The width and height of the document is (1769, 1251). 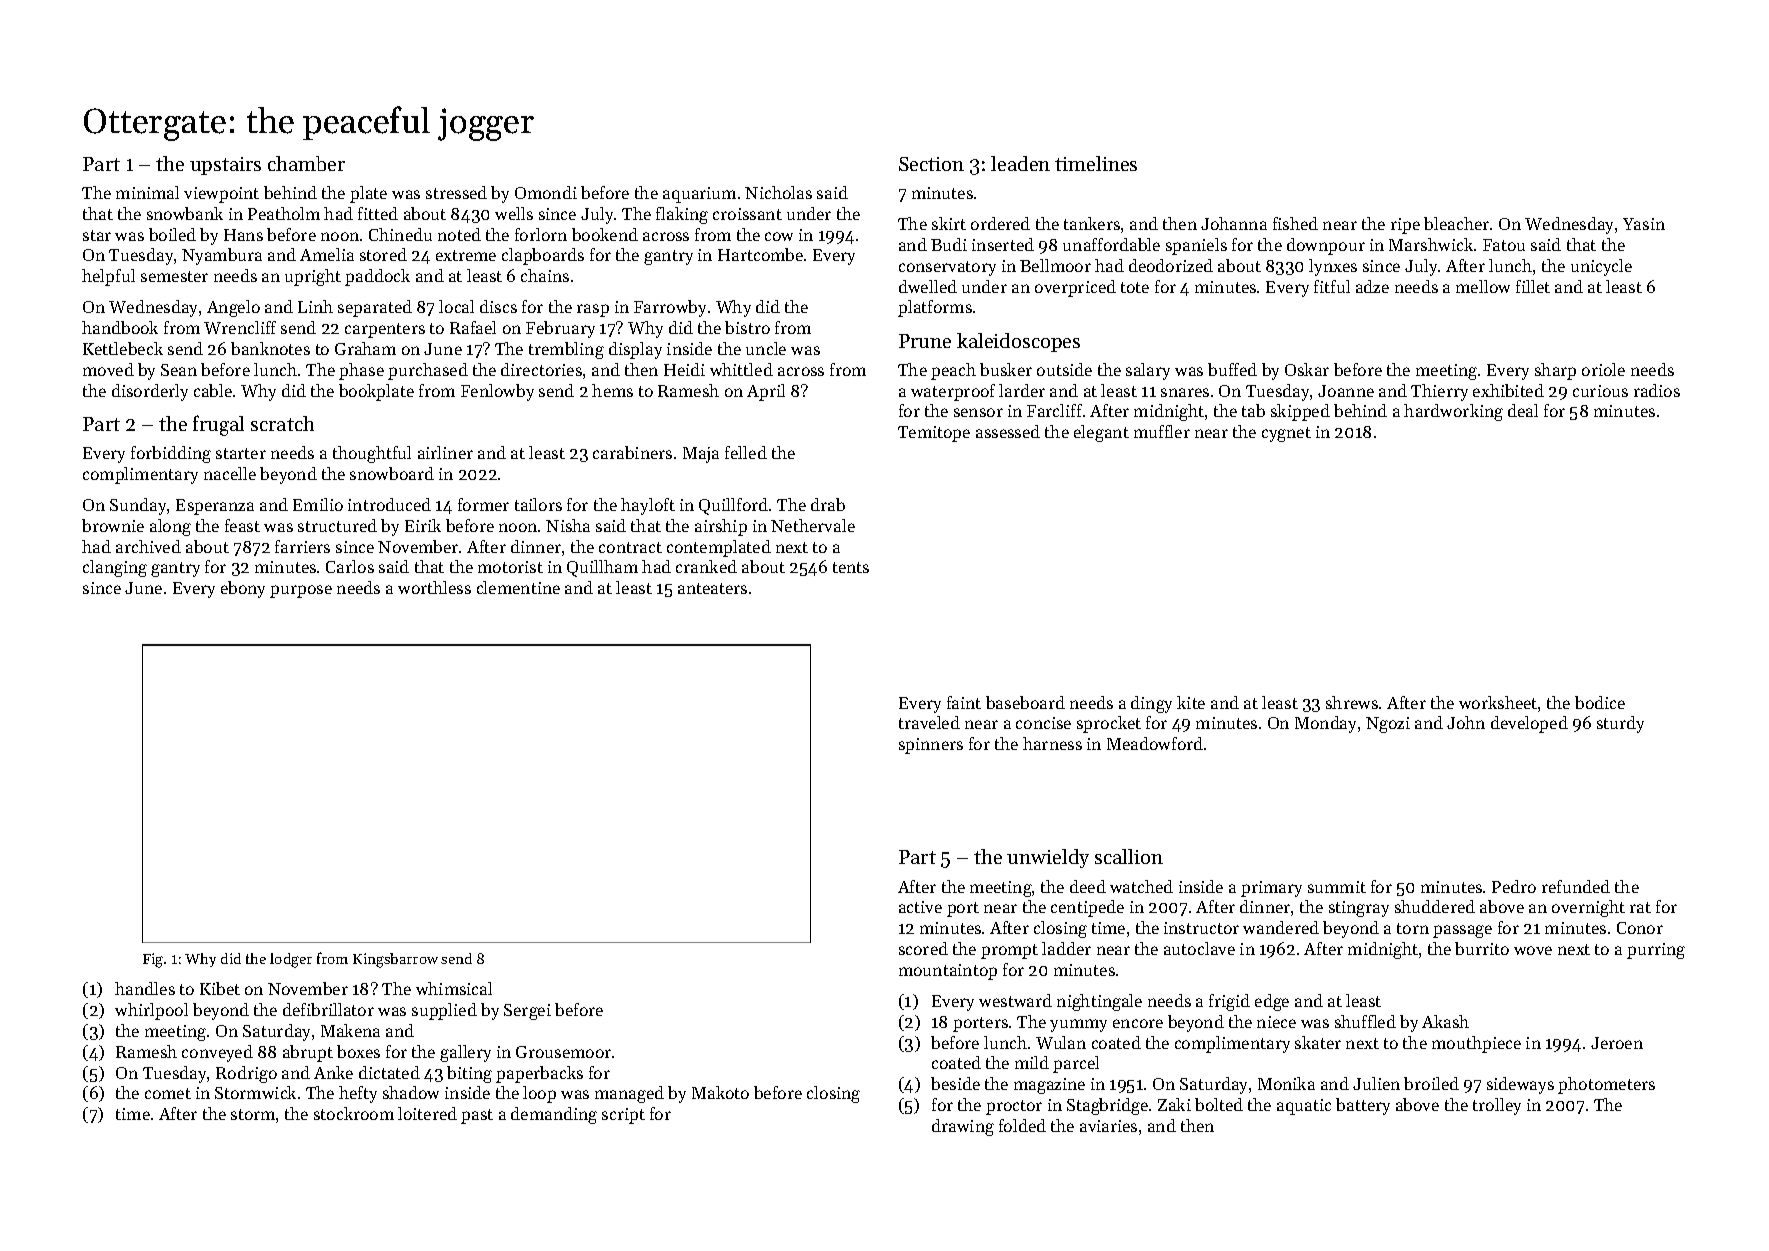 What do you see at coordinates (1388, 725) in the document?
I see `Ngozi` at bounding box center [1388, 725].
